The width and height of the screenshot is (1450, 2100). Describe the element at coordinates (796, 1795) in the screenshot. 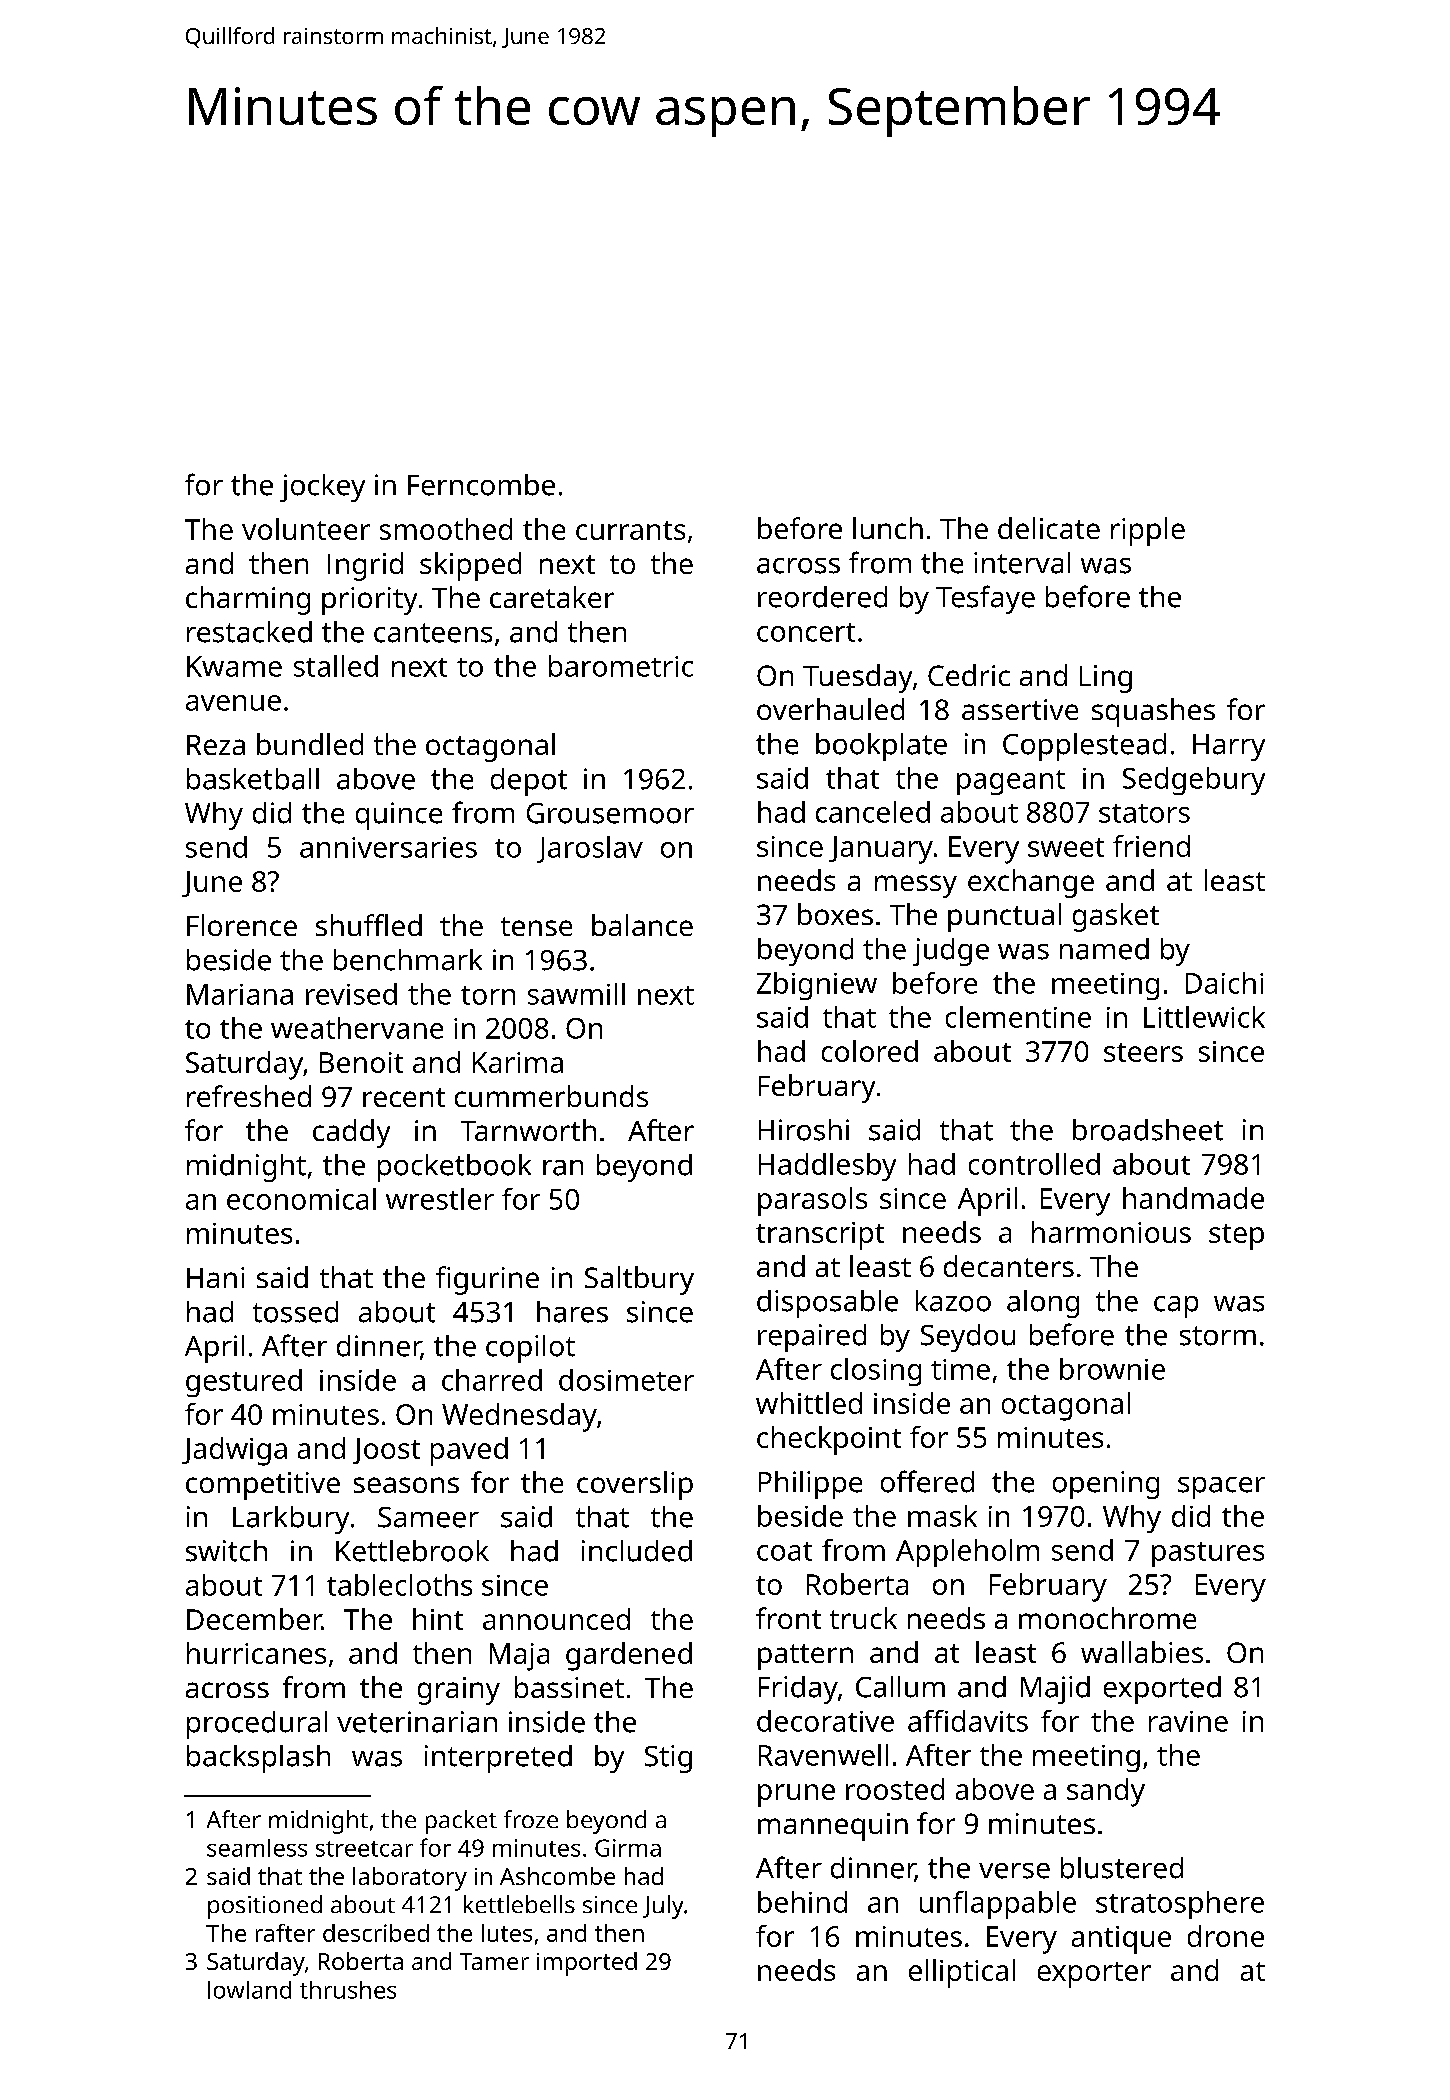

I see `prune` at that location.
